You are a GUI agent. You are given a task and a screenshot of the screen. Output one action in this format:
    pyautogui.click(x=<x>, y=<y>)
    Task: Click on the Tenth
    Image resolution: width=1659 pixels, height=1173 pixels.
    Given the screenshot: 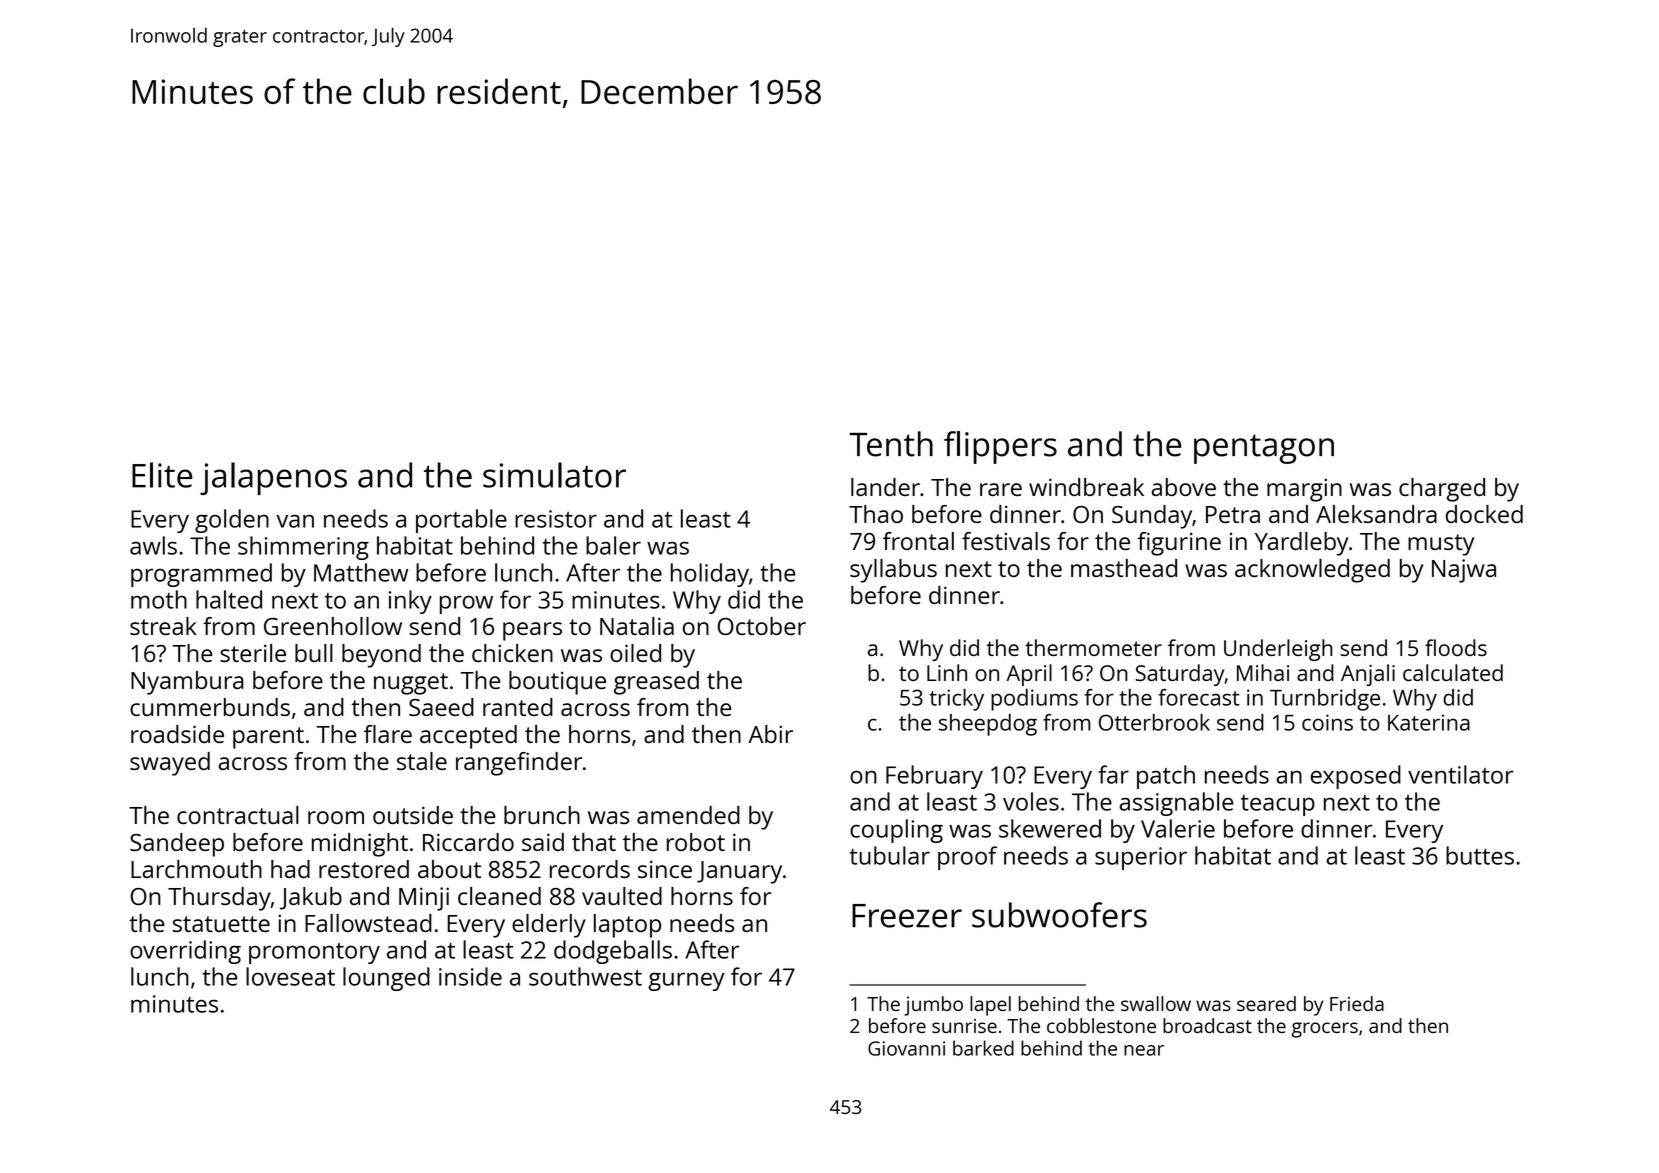 What is the action you would take?
    pyautogui.click(x=891, y=444)
